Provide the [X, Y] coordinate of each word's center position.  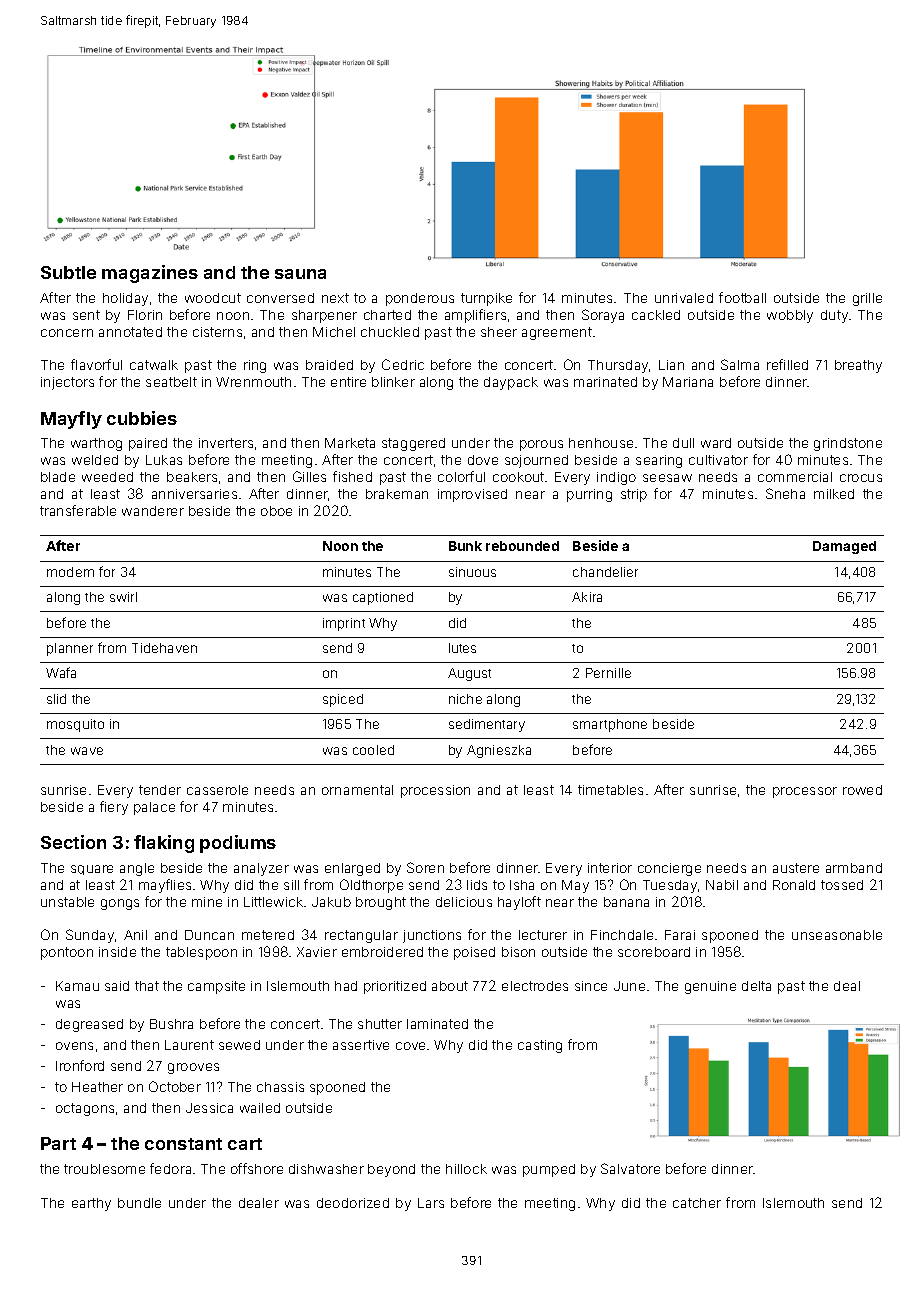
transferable [78, 510]
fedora [170, 1168]
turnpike [486, 299]
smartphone [610, 725]
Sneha [785, 493]
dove [483, 460]
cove [410, 1046]
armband [854, 868]
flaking [164, 844]
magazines [150, 274]
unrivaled [684, 298]
